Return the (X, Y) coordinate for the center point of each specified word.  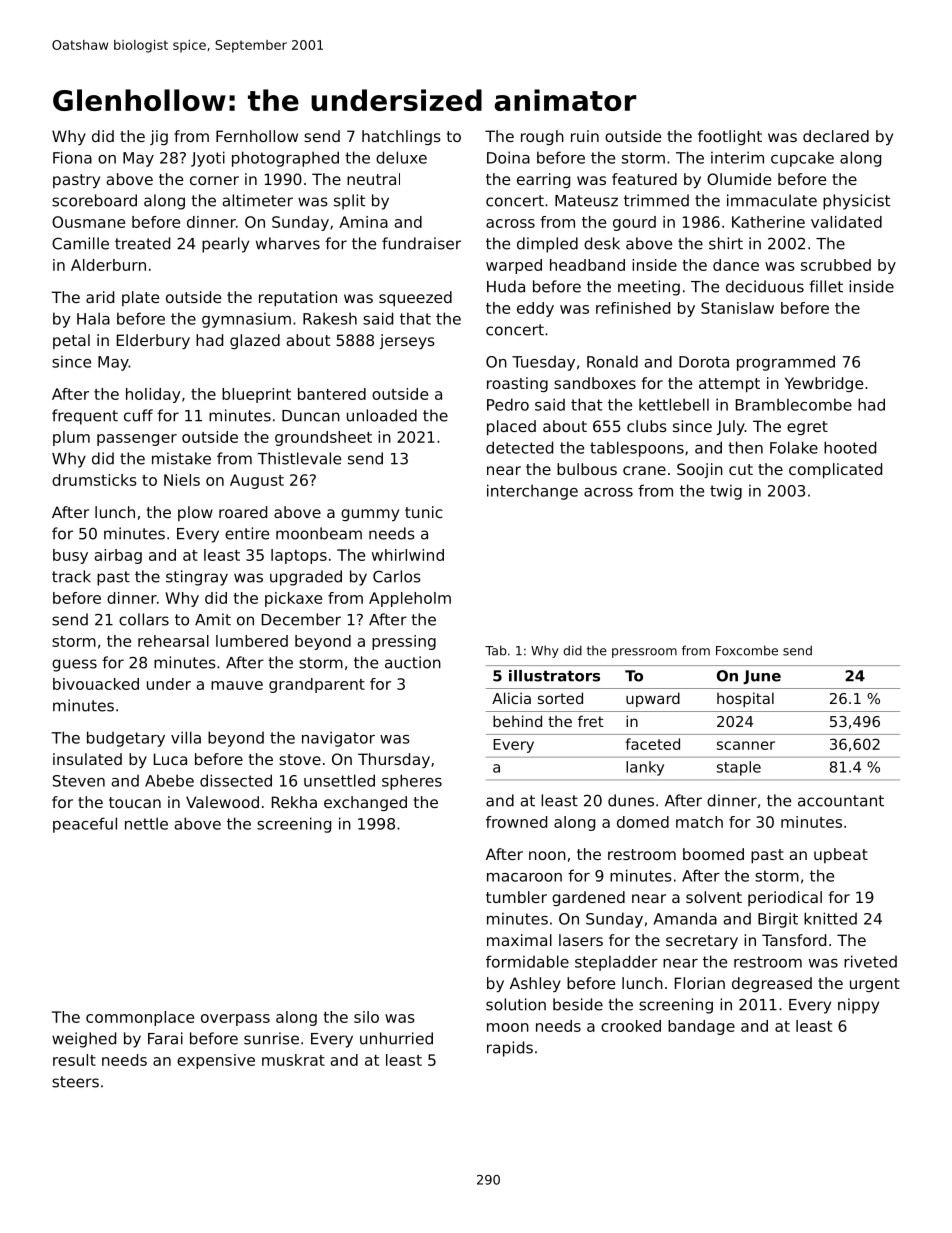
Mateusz (586, 201)
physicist (856, 202)
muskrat (293, 1060)
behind (517, 721)
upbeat (841, 855)
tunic (424, 512)
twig (726, 492)
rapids (510, 1049)
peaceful (85, 825)
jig (159, 137)
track (71, 576)
